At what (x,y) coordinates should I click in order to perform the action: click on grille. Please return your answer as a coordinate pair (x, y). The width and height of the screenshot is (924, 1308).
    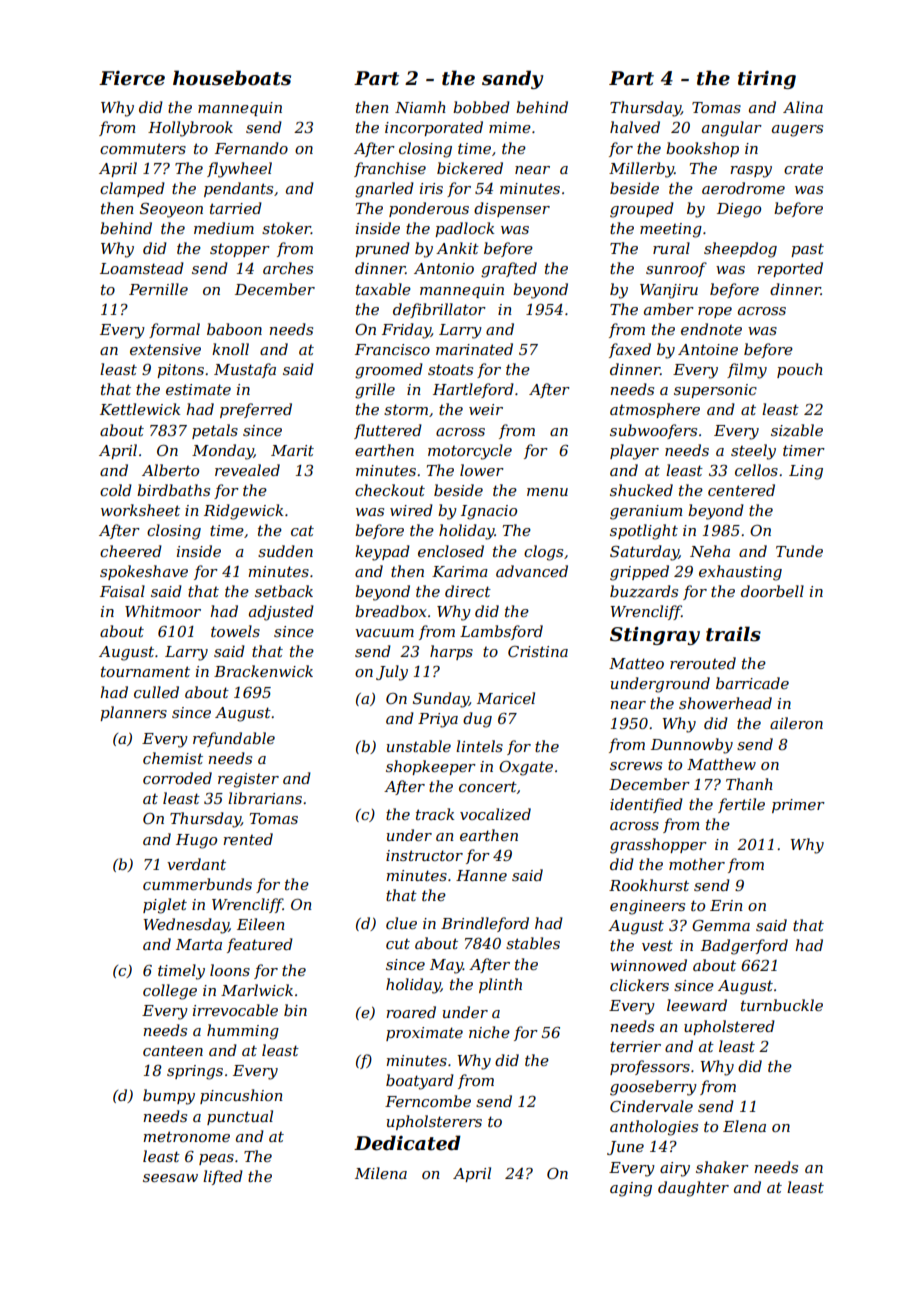
    Looking at the image, I should click on (375, 391).
